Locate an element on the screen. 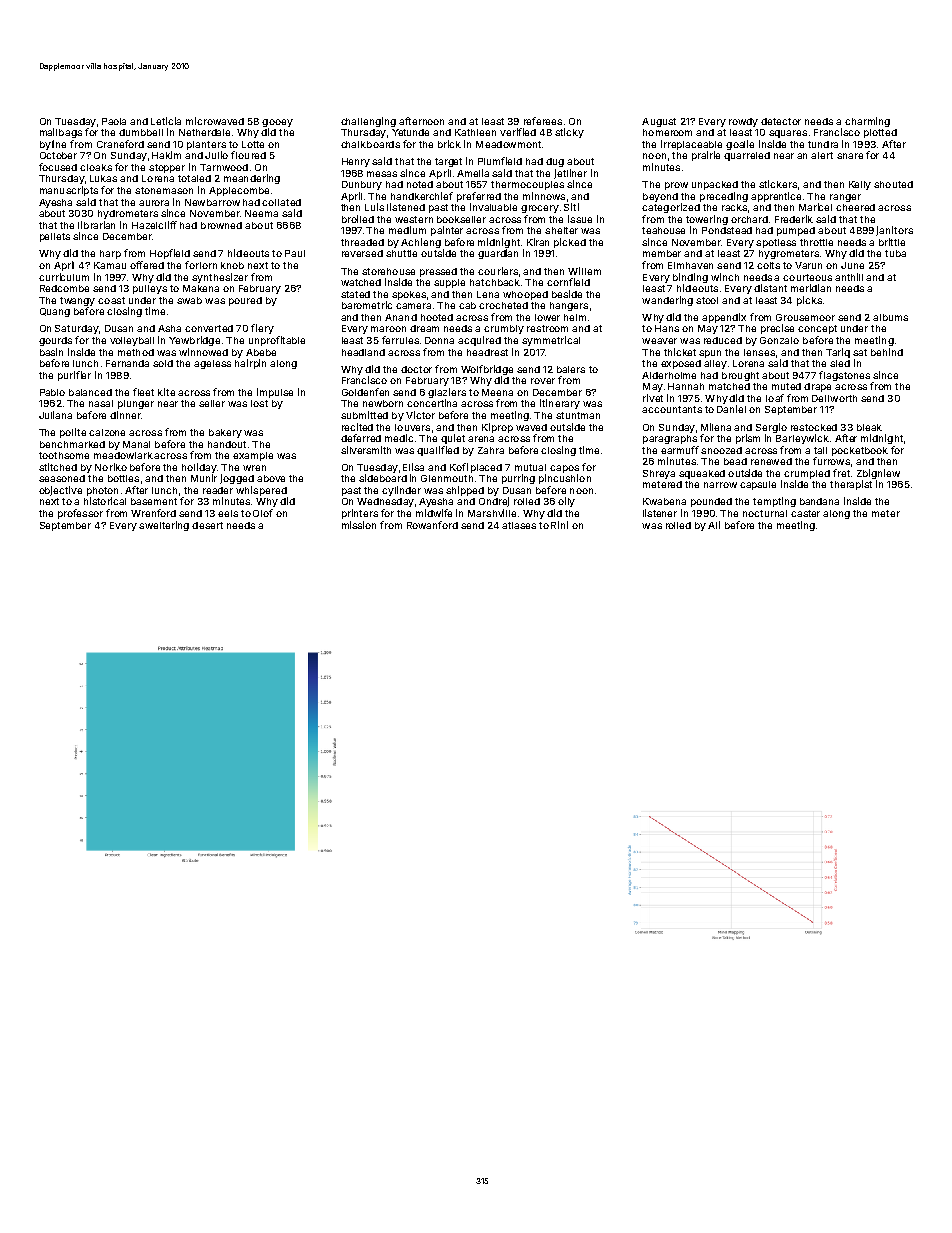 The image size is (952, 1233). albums is located at coordinates (890, 317).
